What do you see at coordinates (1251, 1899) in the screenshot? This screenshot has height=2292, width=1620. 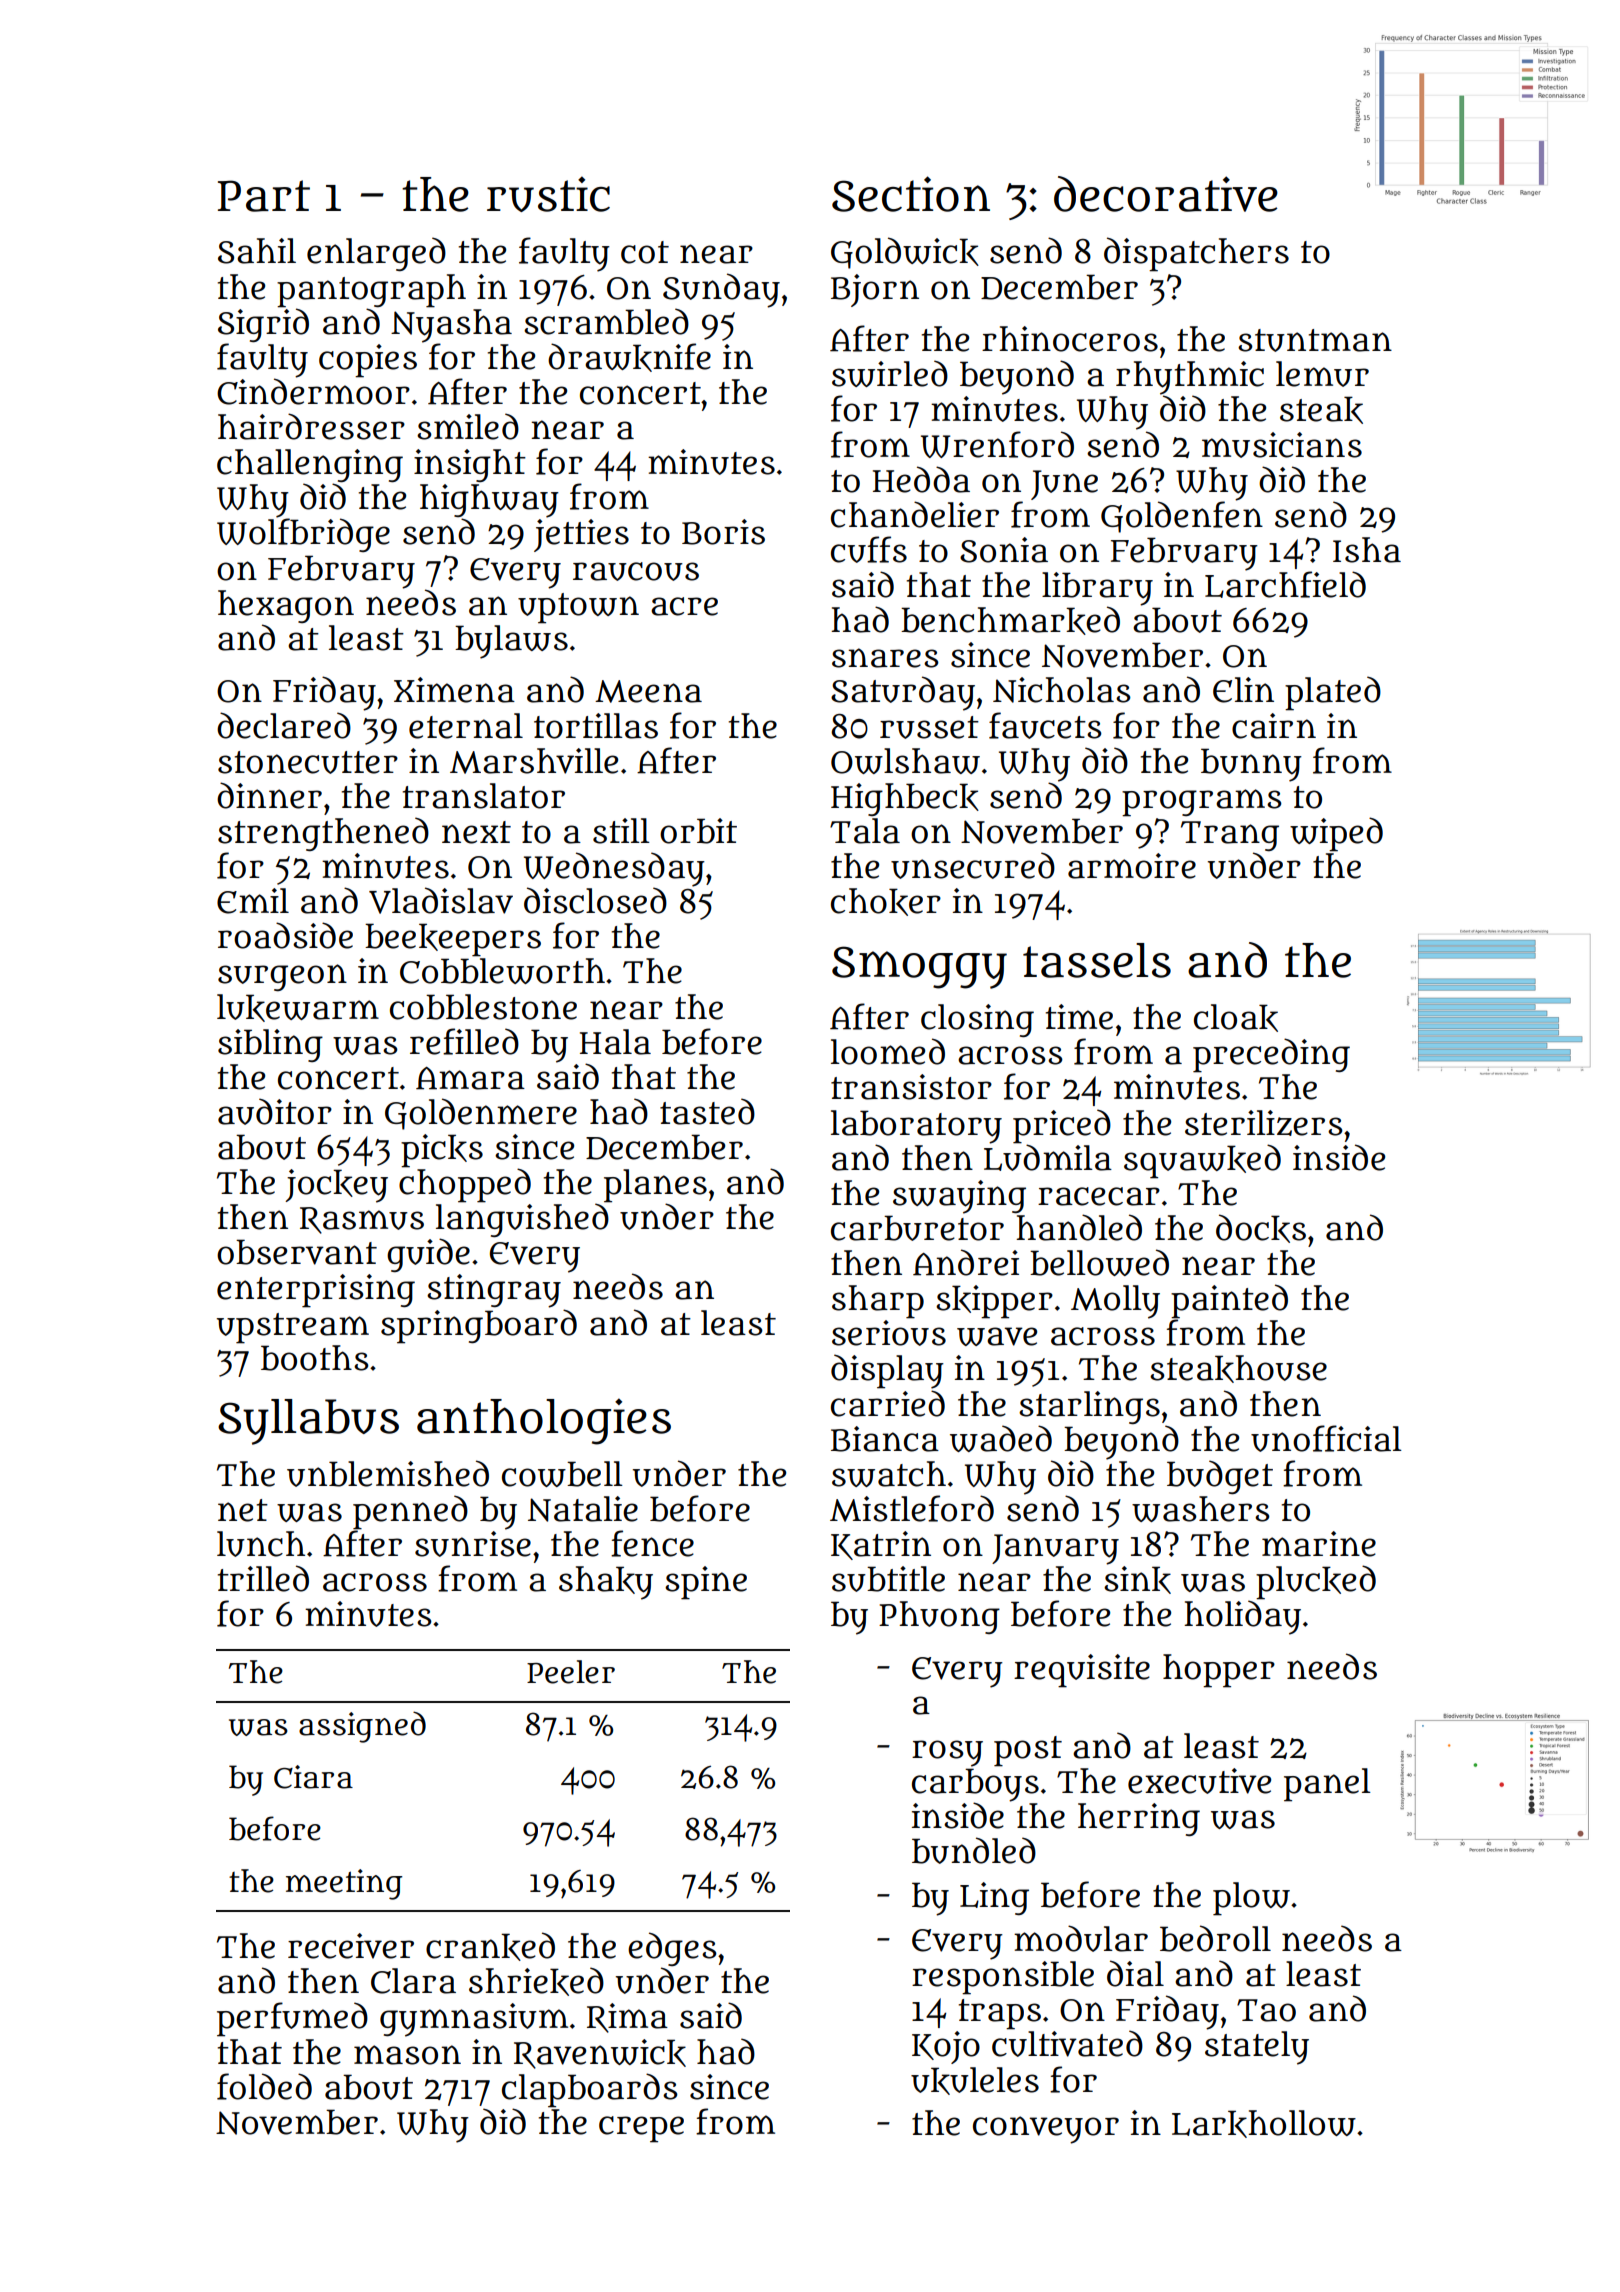 I see `plow` at bounding box center [1251, 1899].
